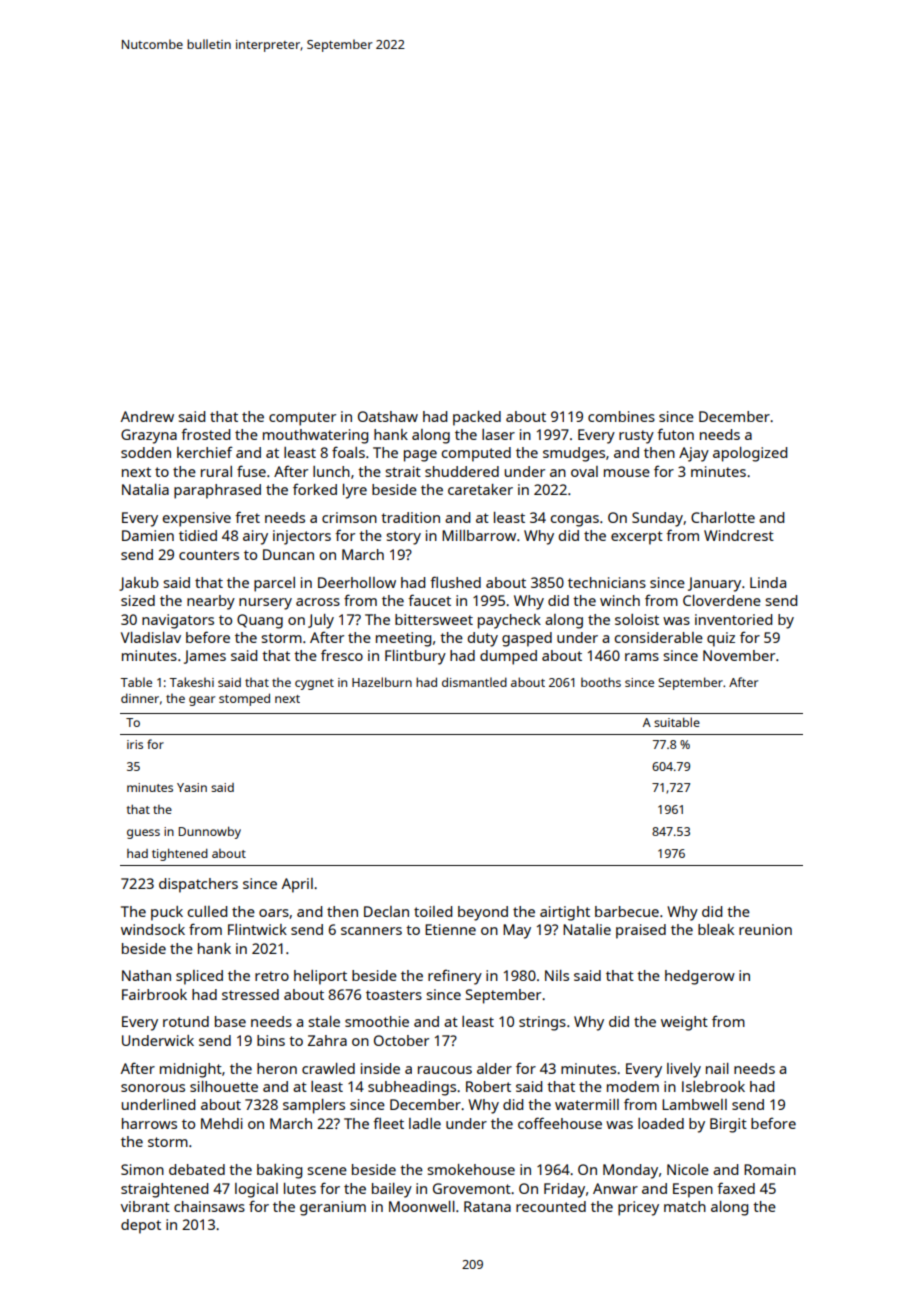 This document has width=924, height=1308. What do you see at coordinates (716, 929) in the document?
I see `bleak` at bounding box center [716, 929].
